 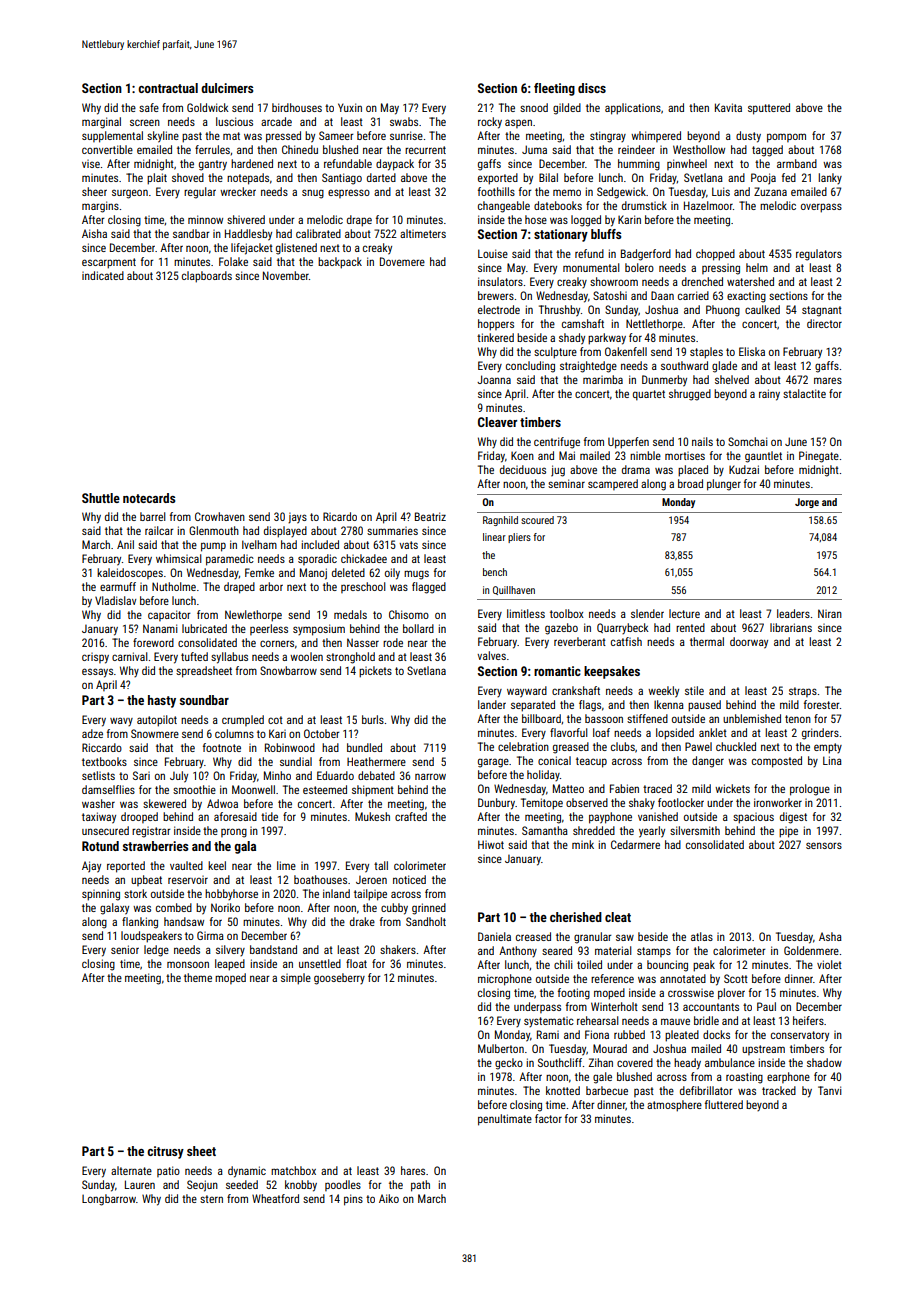 I want to click on Sameer, so click(x=336, y=135).
